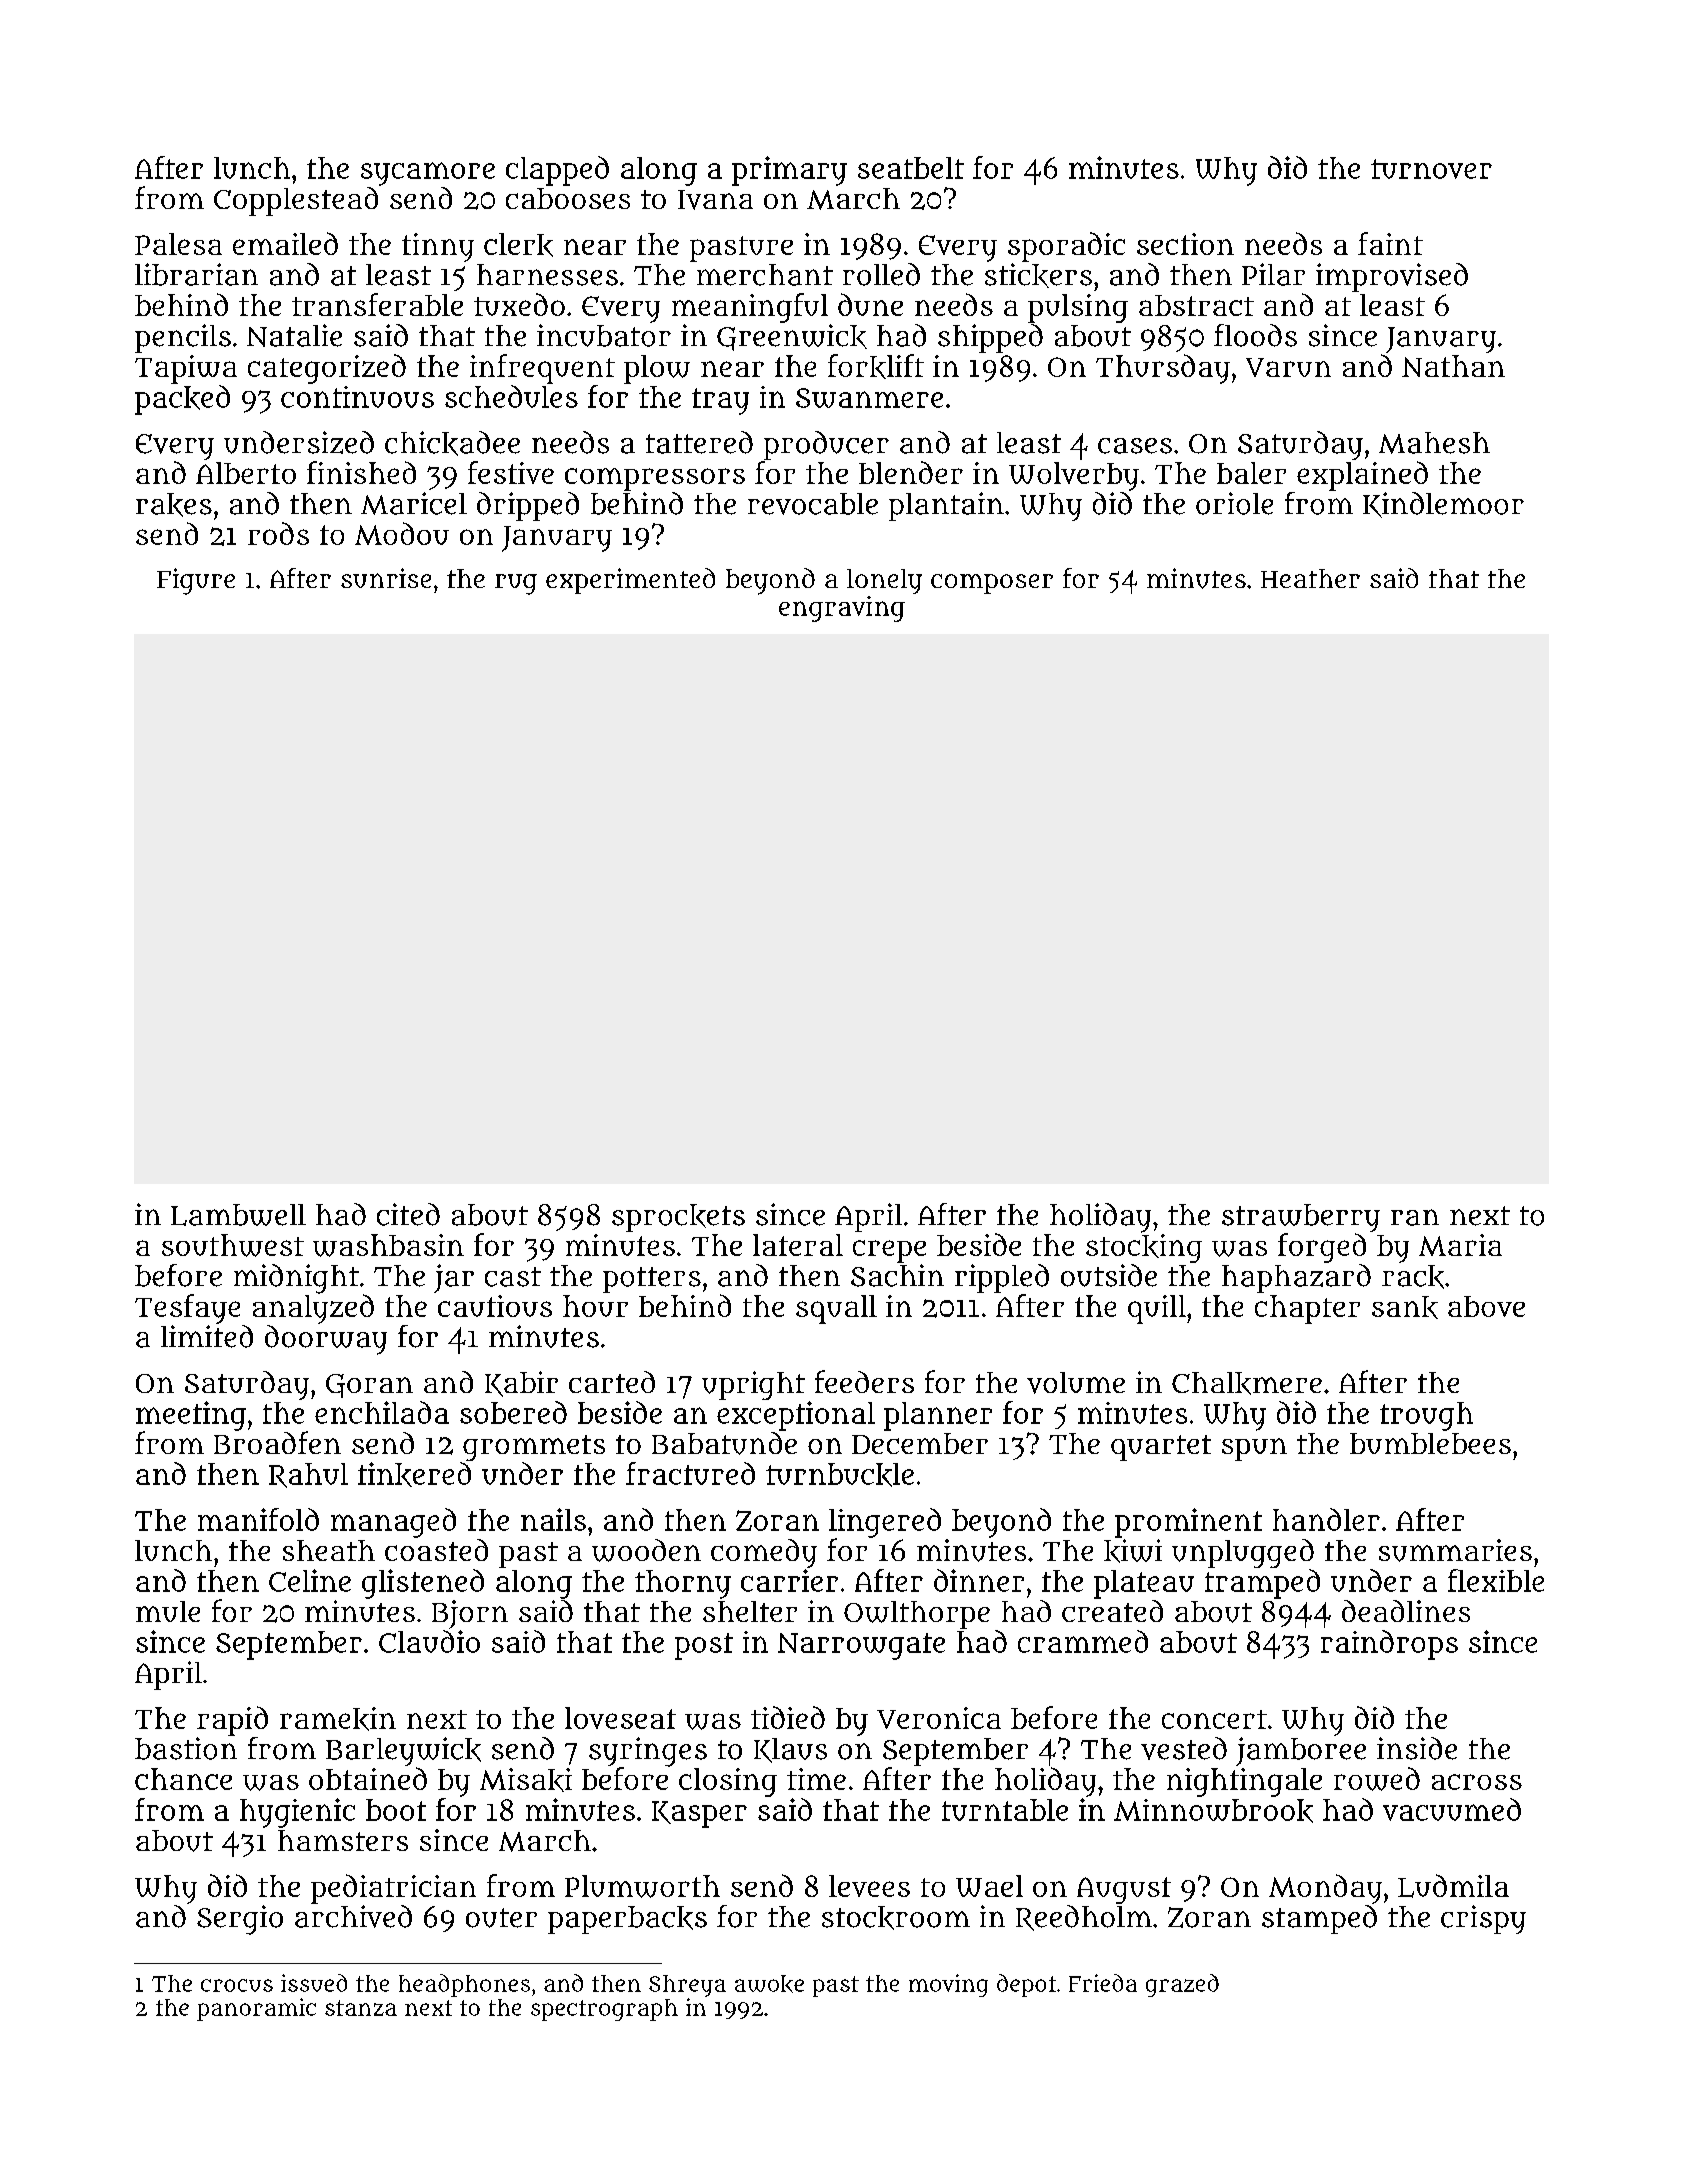  What do you see at coordinates (408, 1214) in the screenshot?
I see `cited` at bounding box center [408, 1214].
